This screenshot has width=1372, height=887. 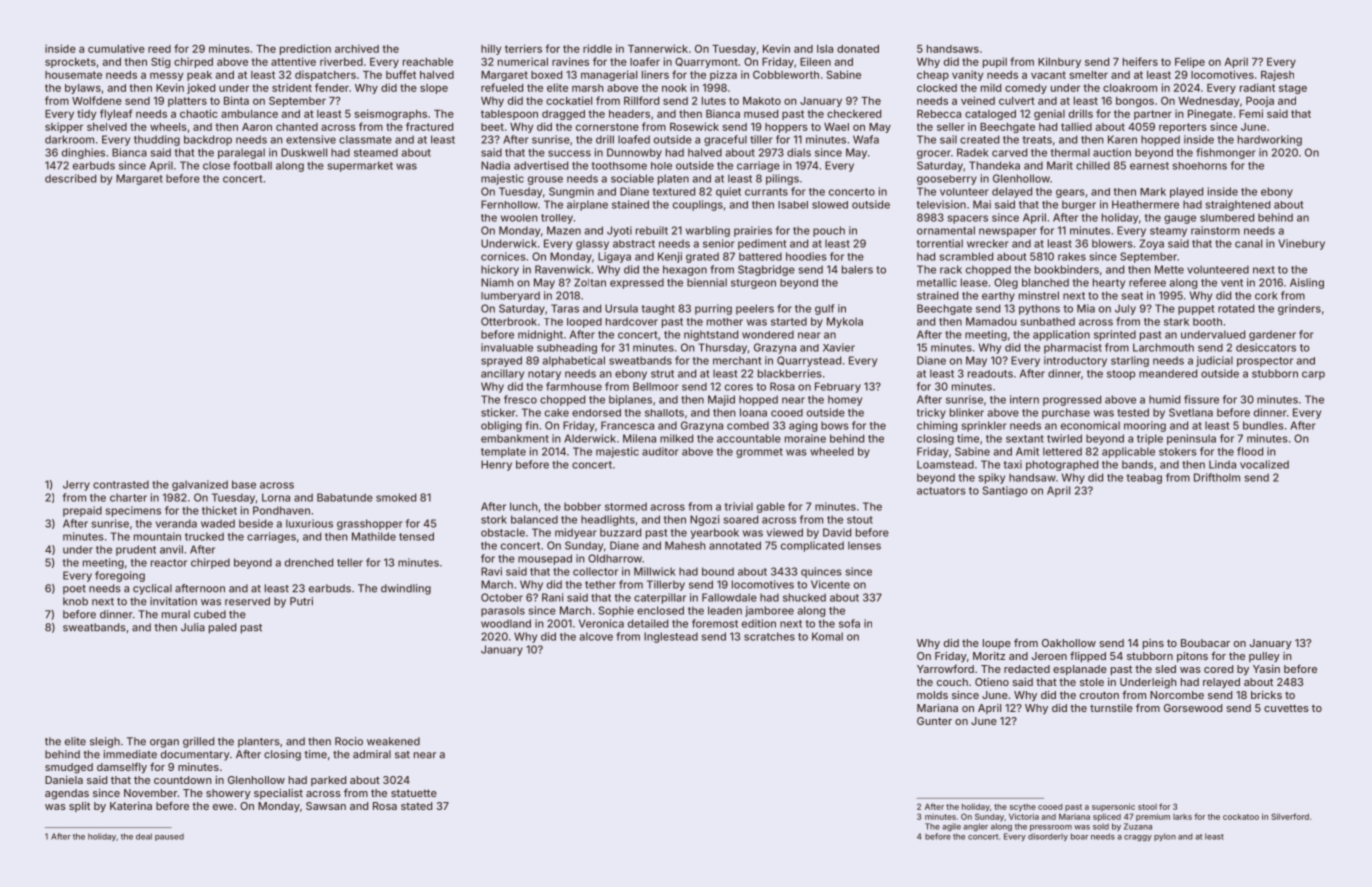 What do you see at coordinates (1069, 643) in the screenshot?
I see `Oakhollow` at bounding box center [1069, 643].
